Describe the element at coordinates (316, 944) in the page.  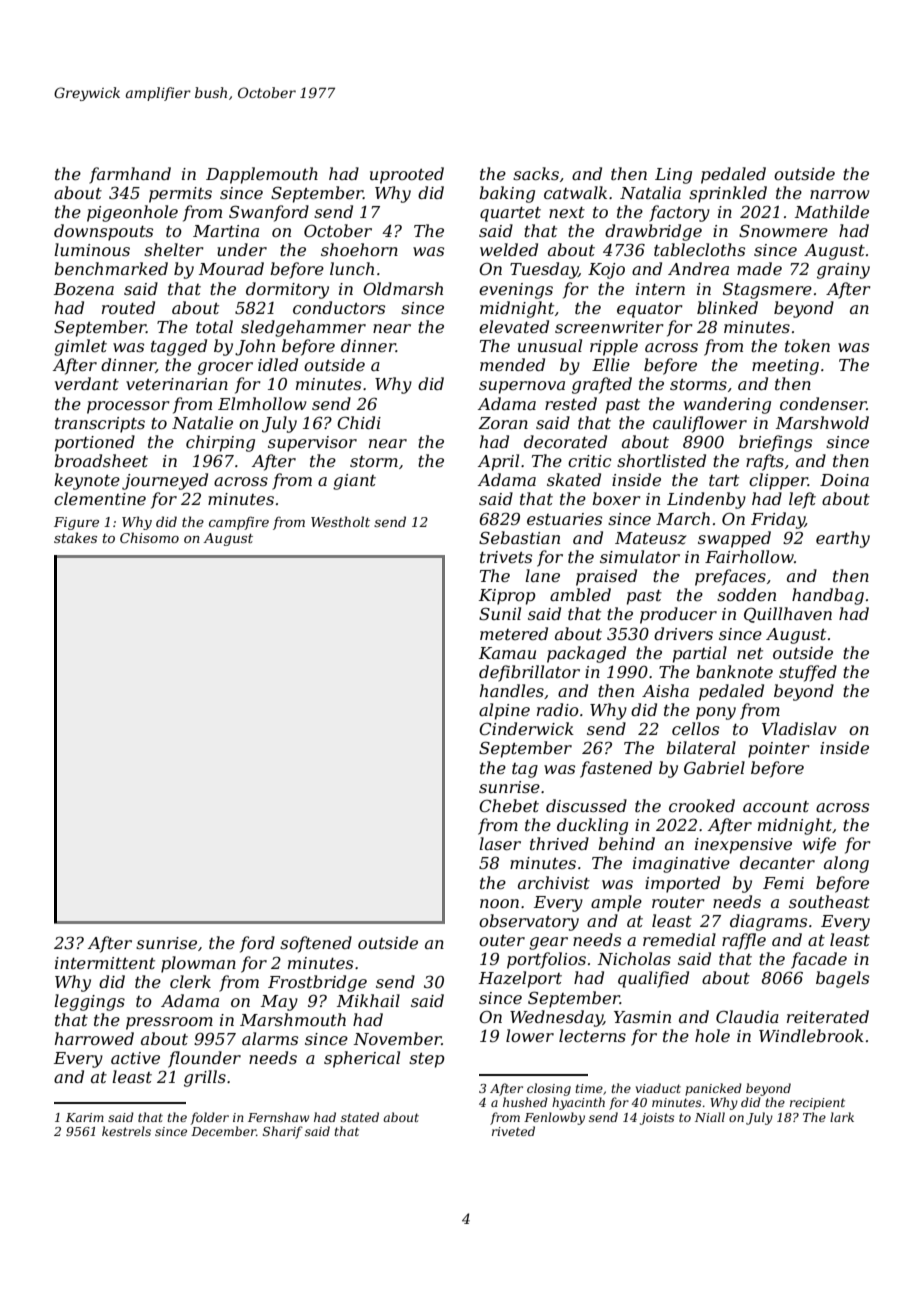
I see `softened` at that location.
